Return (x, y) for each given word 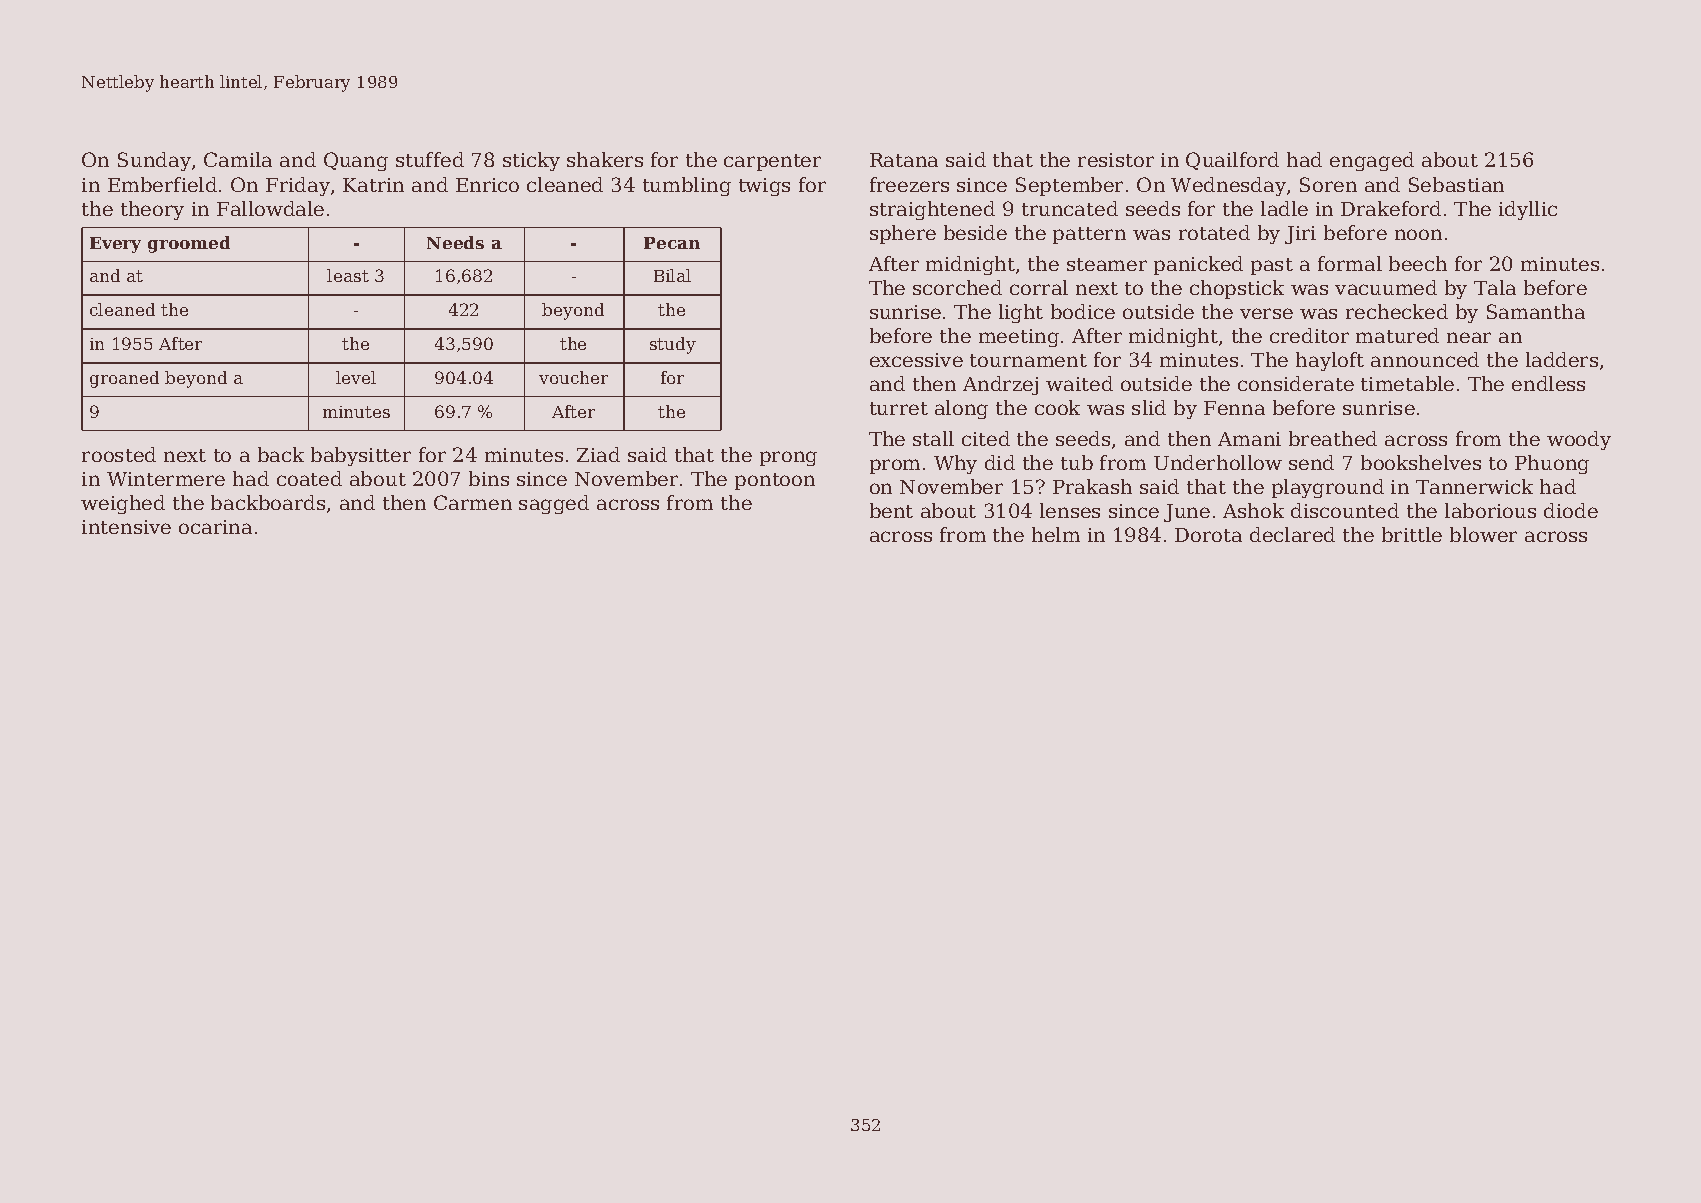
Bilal (672, 275)
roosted (119, 454)
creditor (1309, 335)
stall (933, 438)
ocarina (215, 527)
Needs (455, 242)
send (1311, 462)
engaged (1372, 161)
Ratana (904, 160)
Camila (238, 159)
